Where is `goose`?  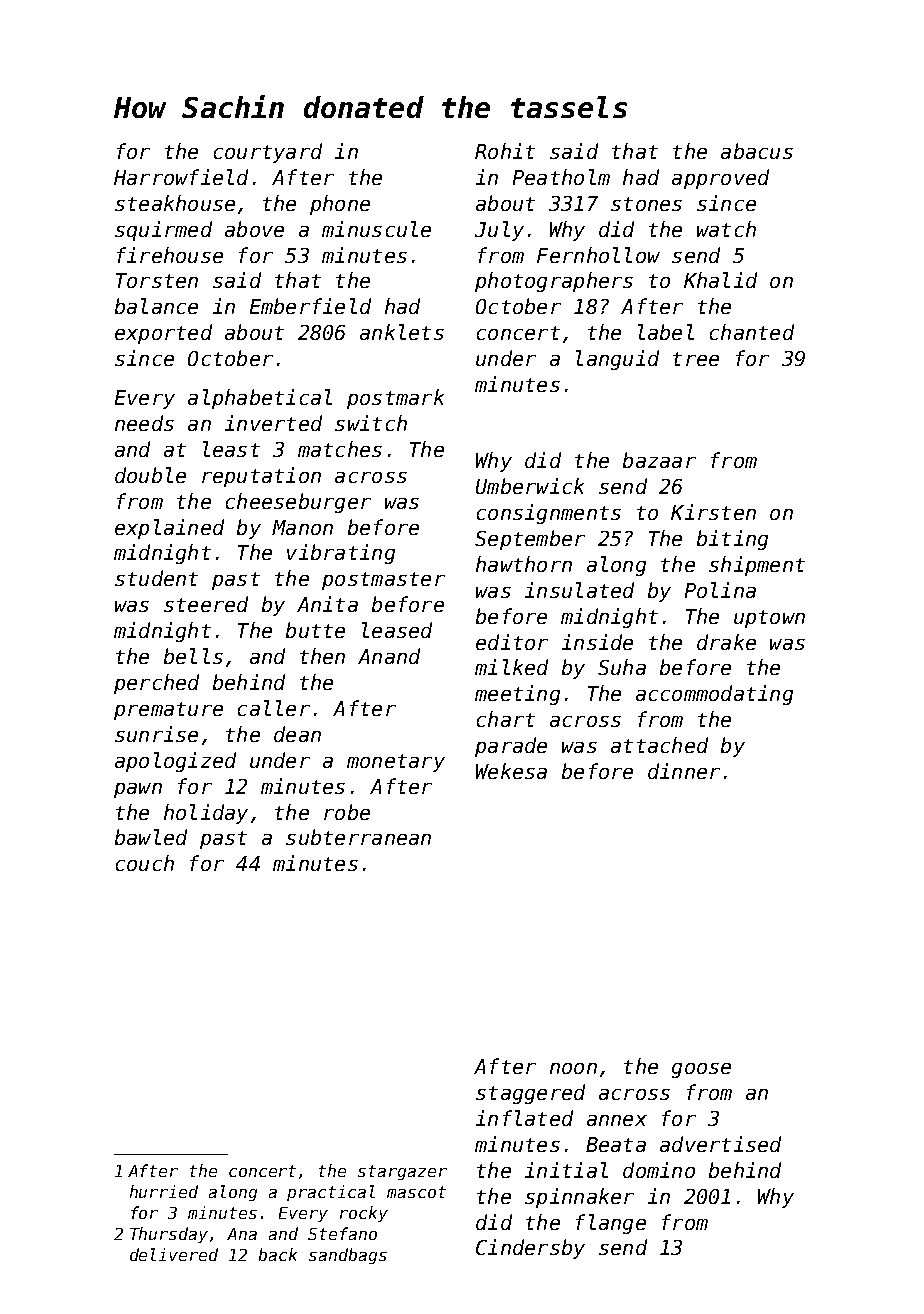
goose is located at coordinates (701, 1070).
